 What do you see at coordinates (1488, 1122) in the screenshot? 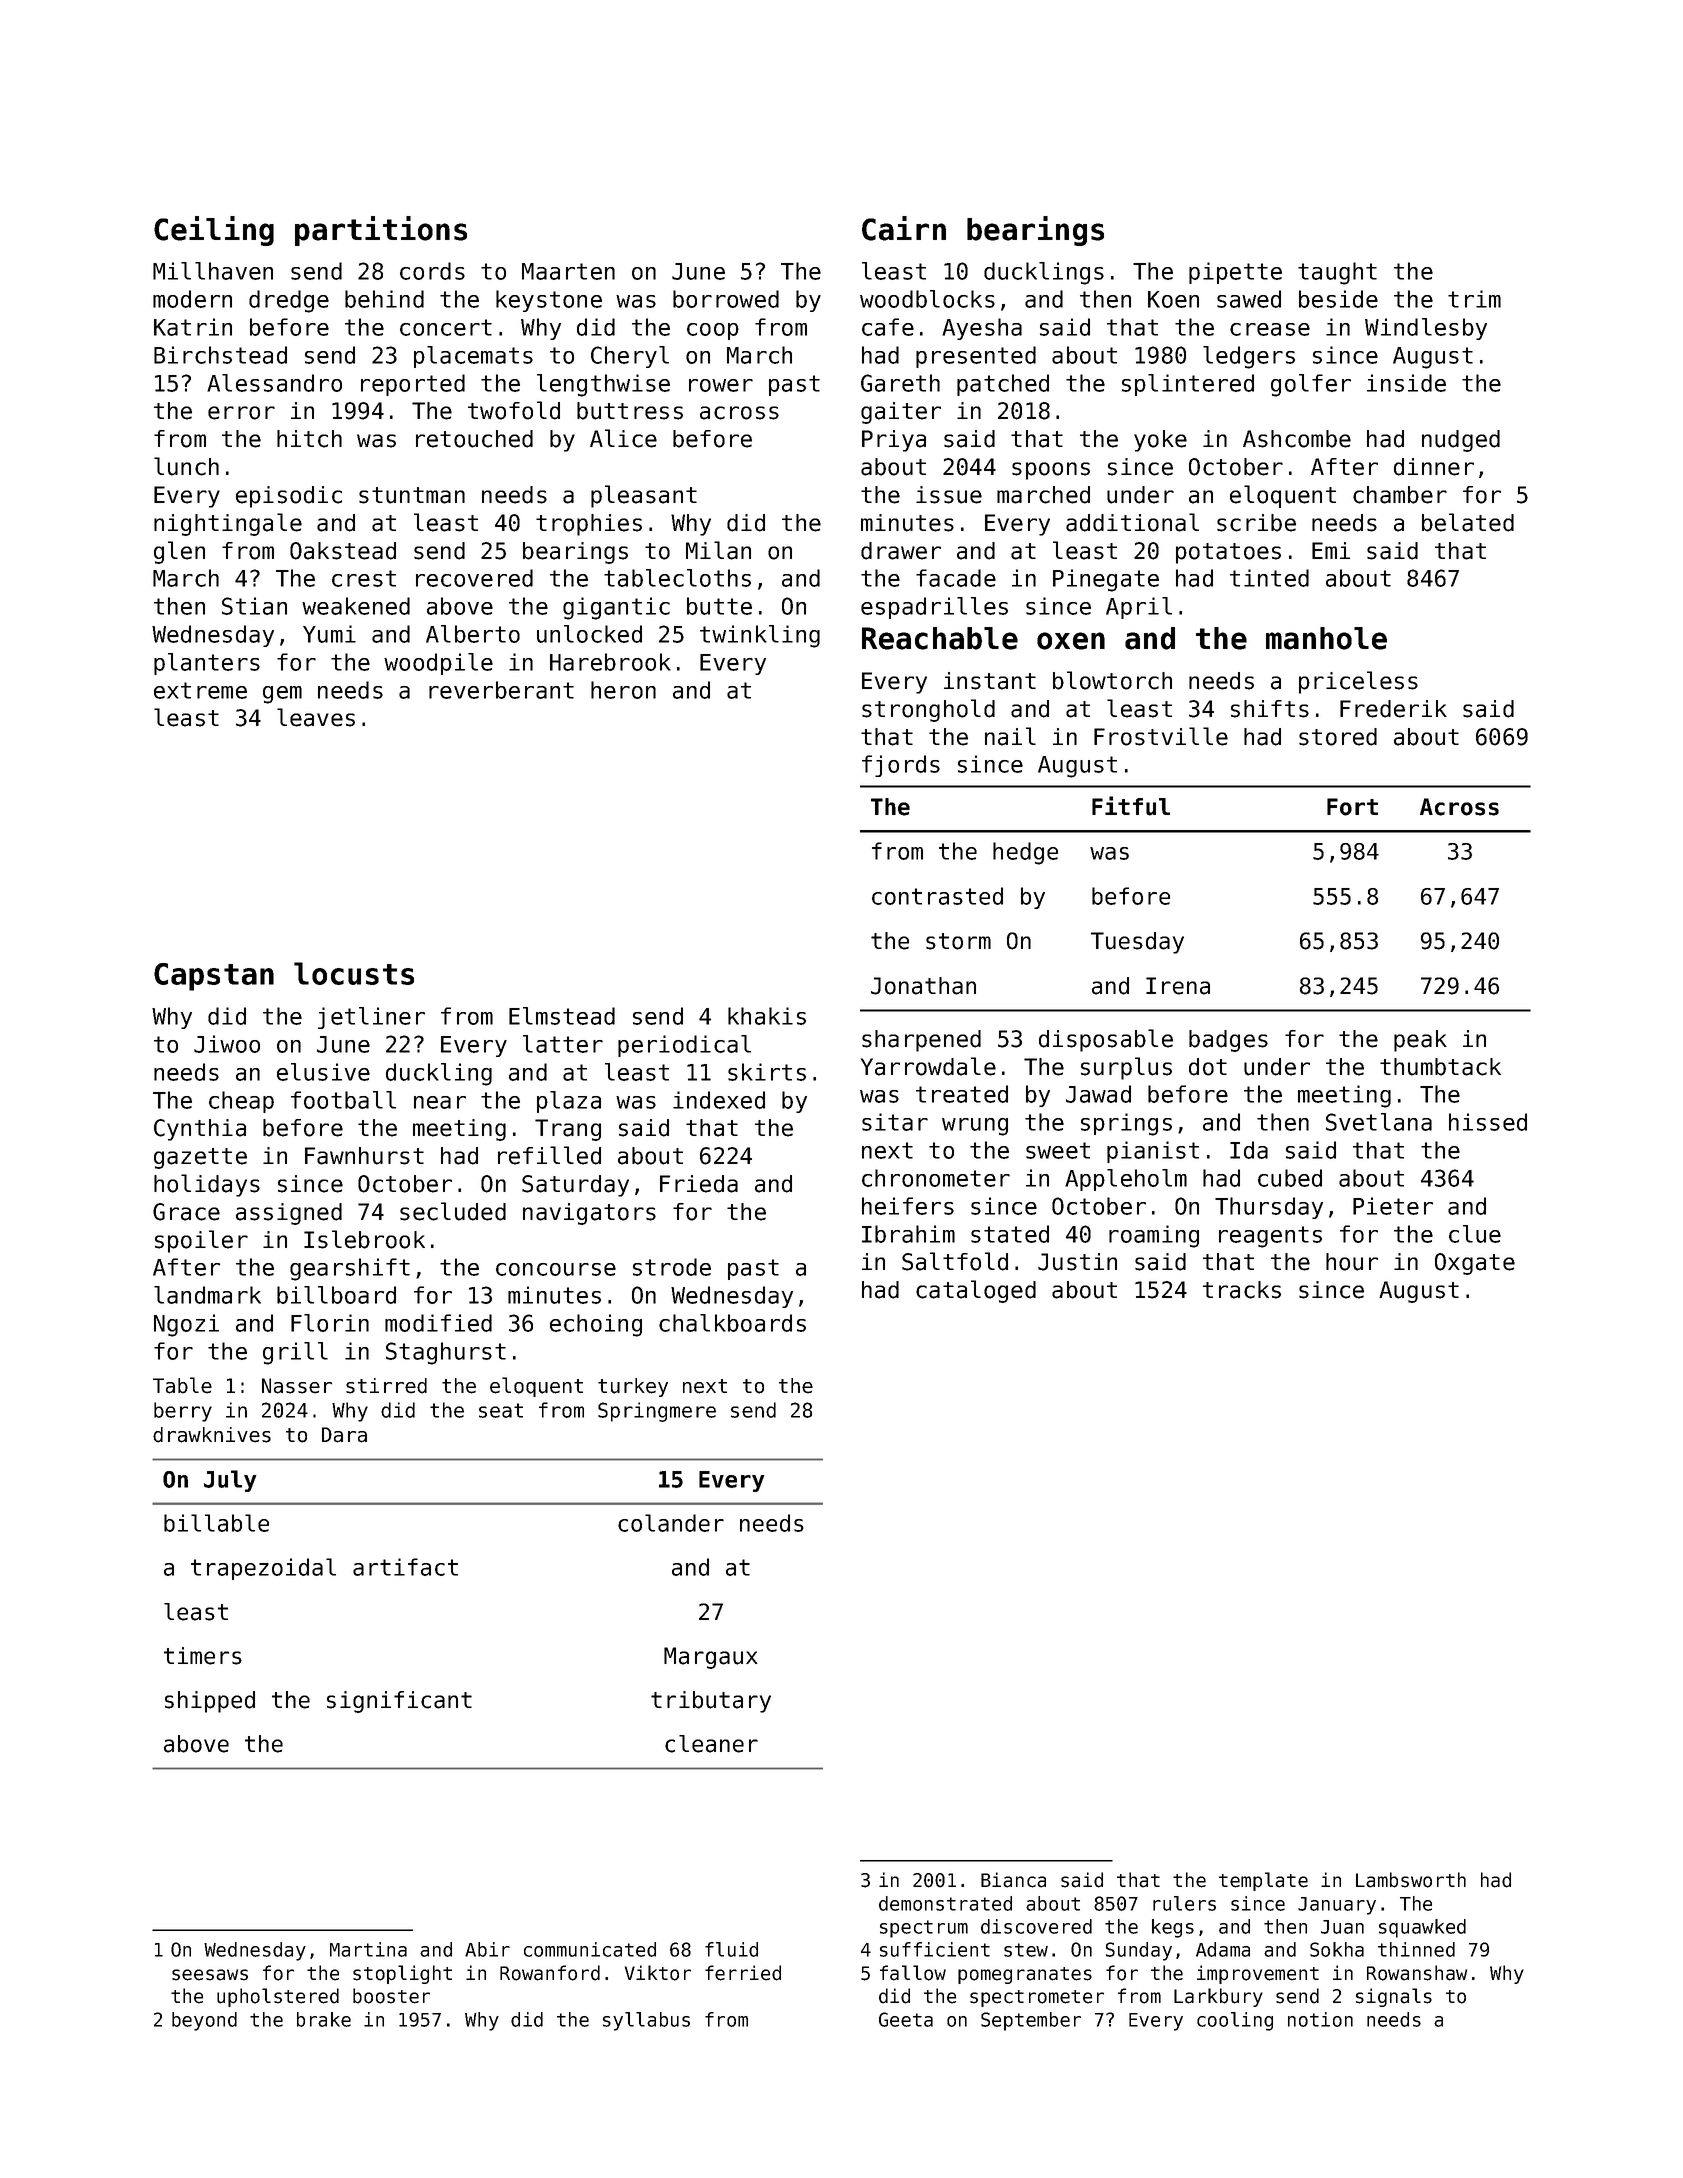
I see `hissed` at bounding box center [1488, 1122].
